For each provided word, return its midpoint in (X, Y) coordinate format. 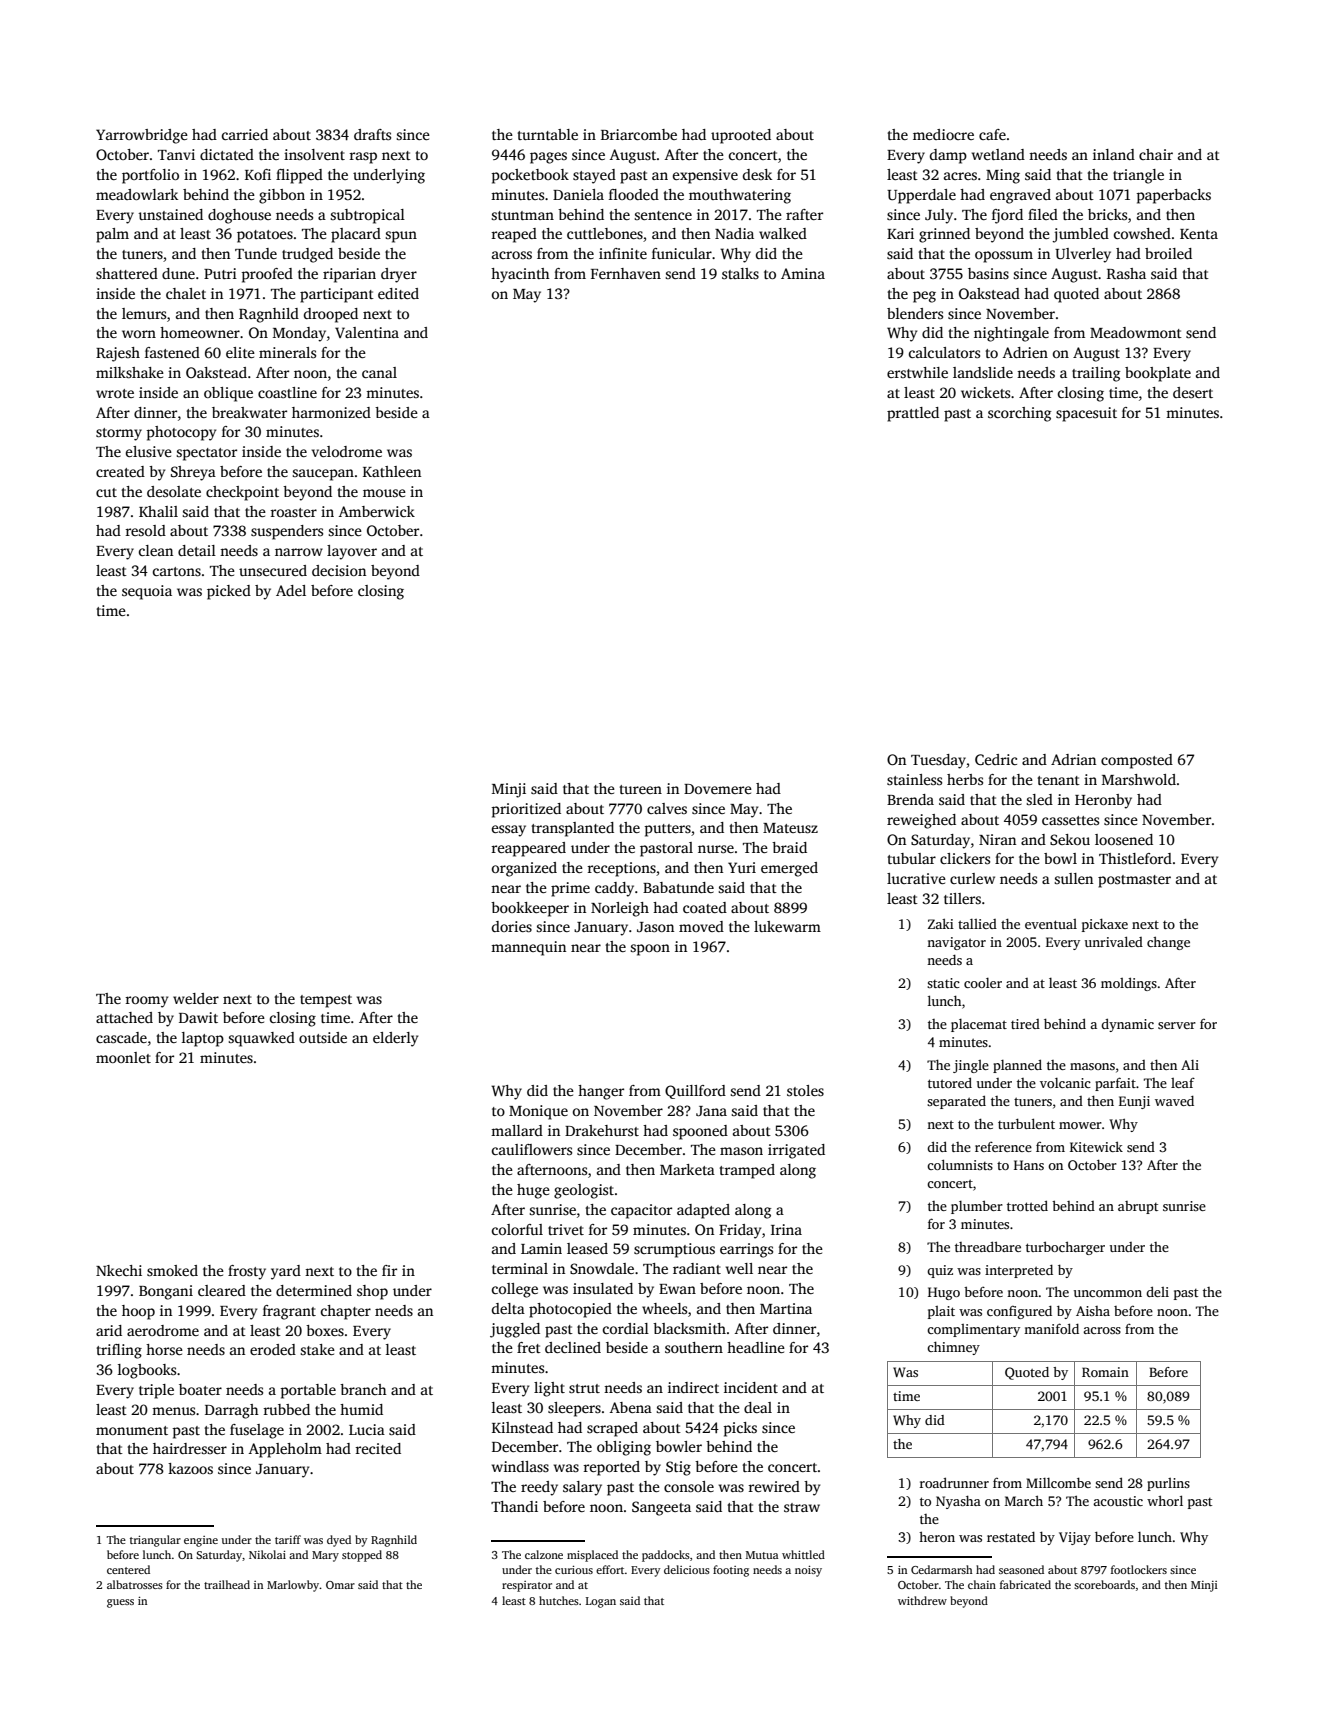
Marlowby (293, 1586)
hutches (559, 1600)
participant (337, 295)
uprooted (741, 136)
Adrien (1025, 352)
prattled (913, 414)
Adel (291, 590)
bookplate (1158, 374)
